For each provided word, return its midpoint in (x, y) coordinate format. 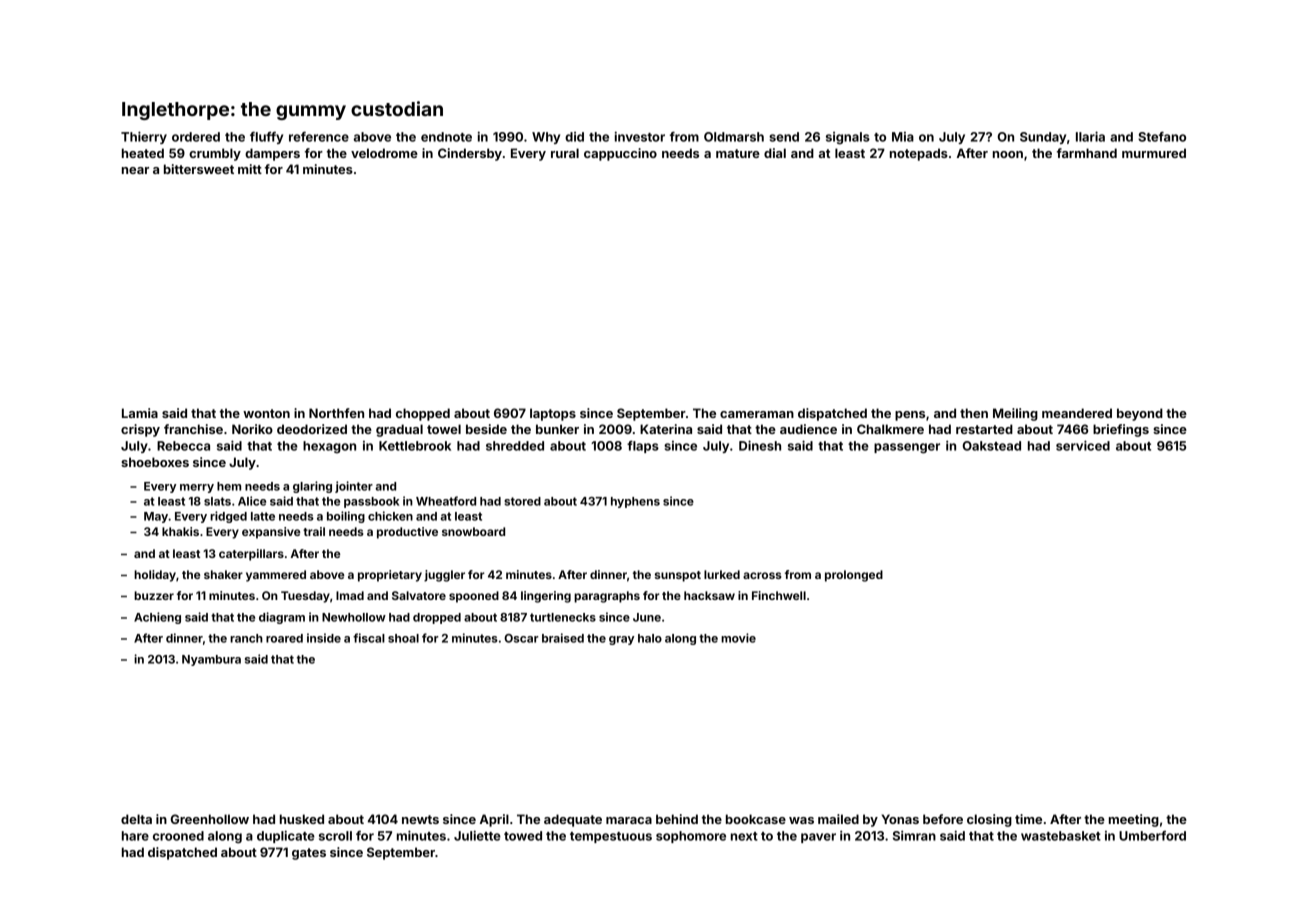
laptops (553, 414)
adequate (573, 820)
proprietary (390, 576)
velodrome (384, 153)
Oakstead (992, 446)
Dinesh (760, 445)
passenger (907, 448)
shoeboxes (155, 462)
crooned (178, 836)
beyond (1140, 414)
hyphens (635, 502)
